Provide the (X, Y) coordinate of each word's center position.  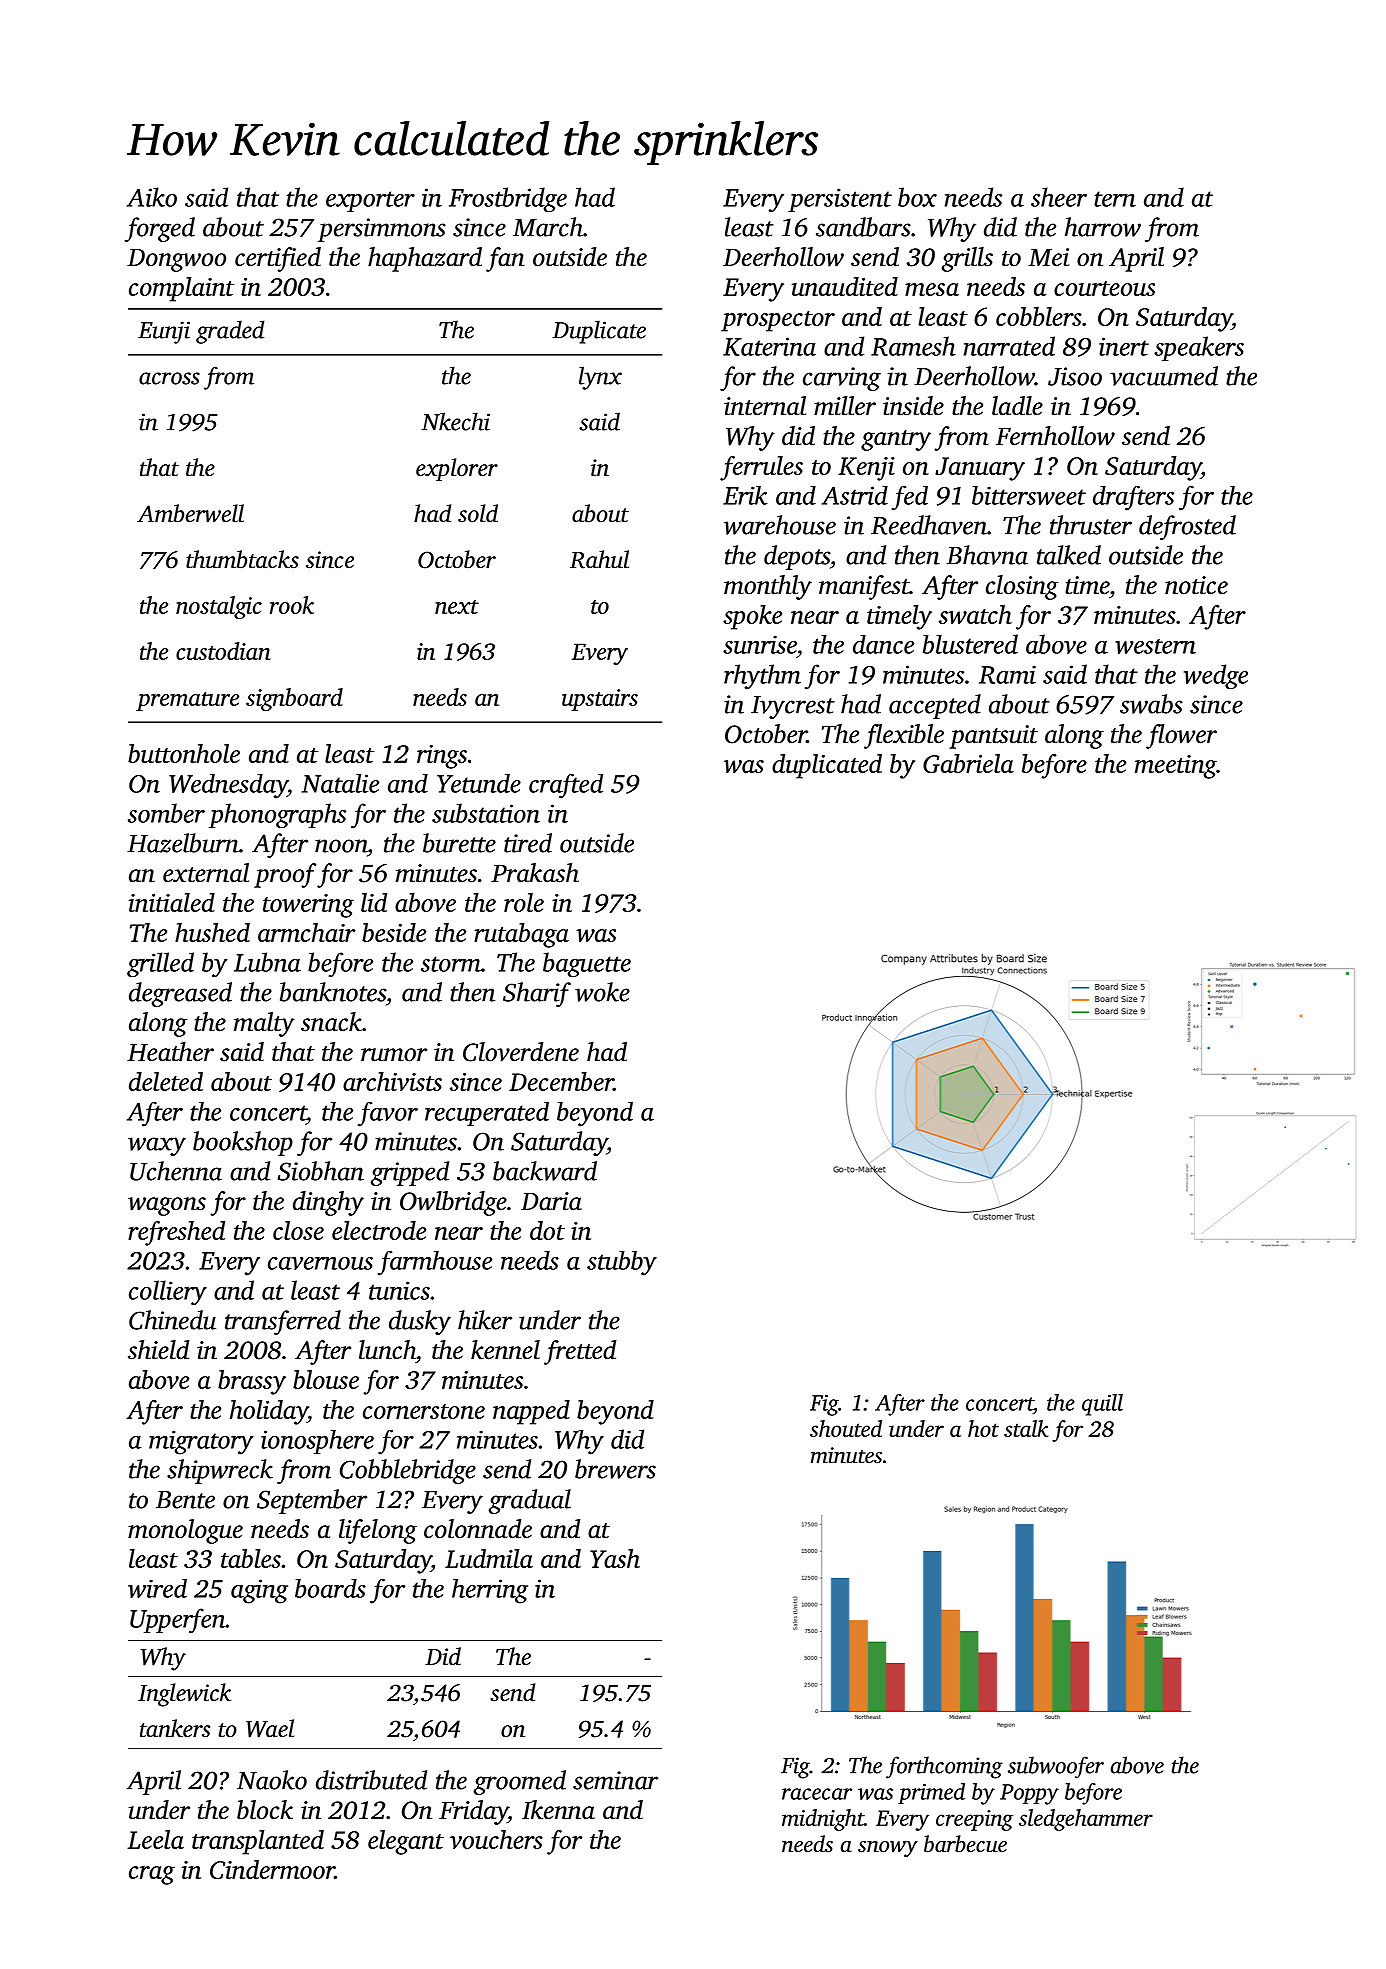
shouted (846, 1428)
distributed (371, 1780)
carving (842, 379)
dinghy (328, 1203)
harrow (1103, 227)
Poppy (1029, 1794)
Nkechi (455, 421)
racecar (817, 1794)
